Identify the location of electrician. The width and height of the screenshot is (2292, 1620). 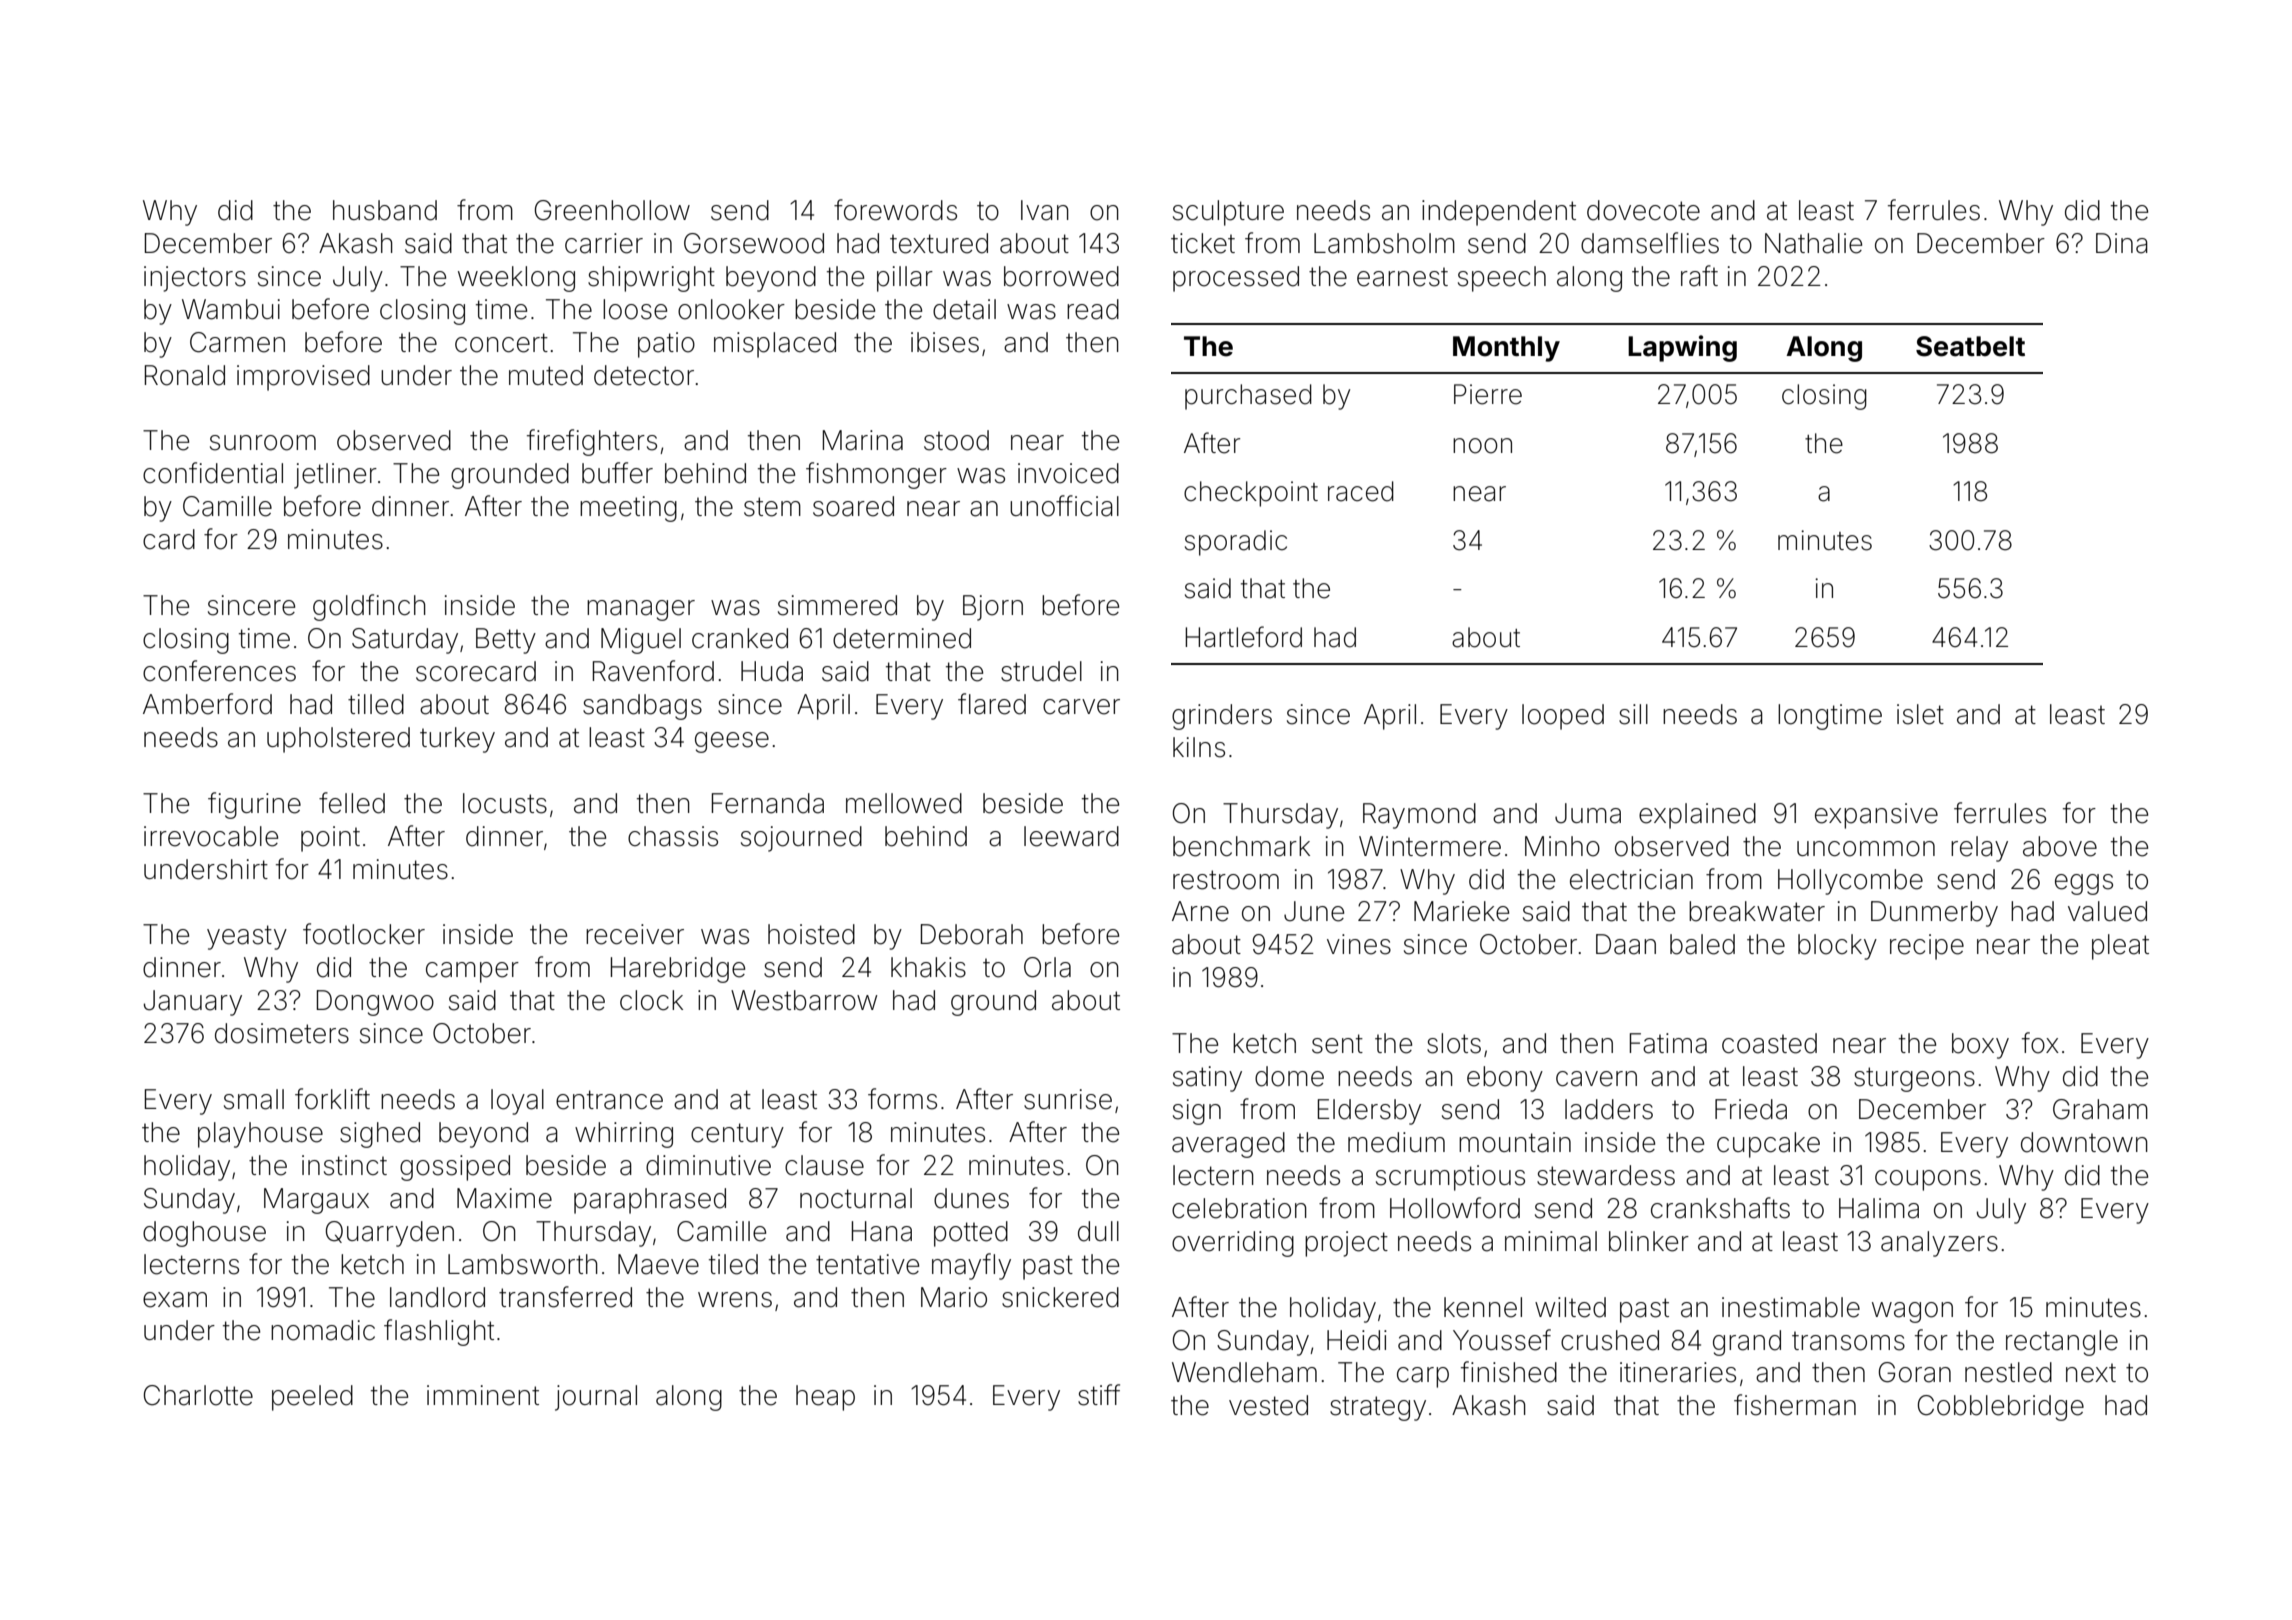
(1631, 879).
